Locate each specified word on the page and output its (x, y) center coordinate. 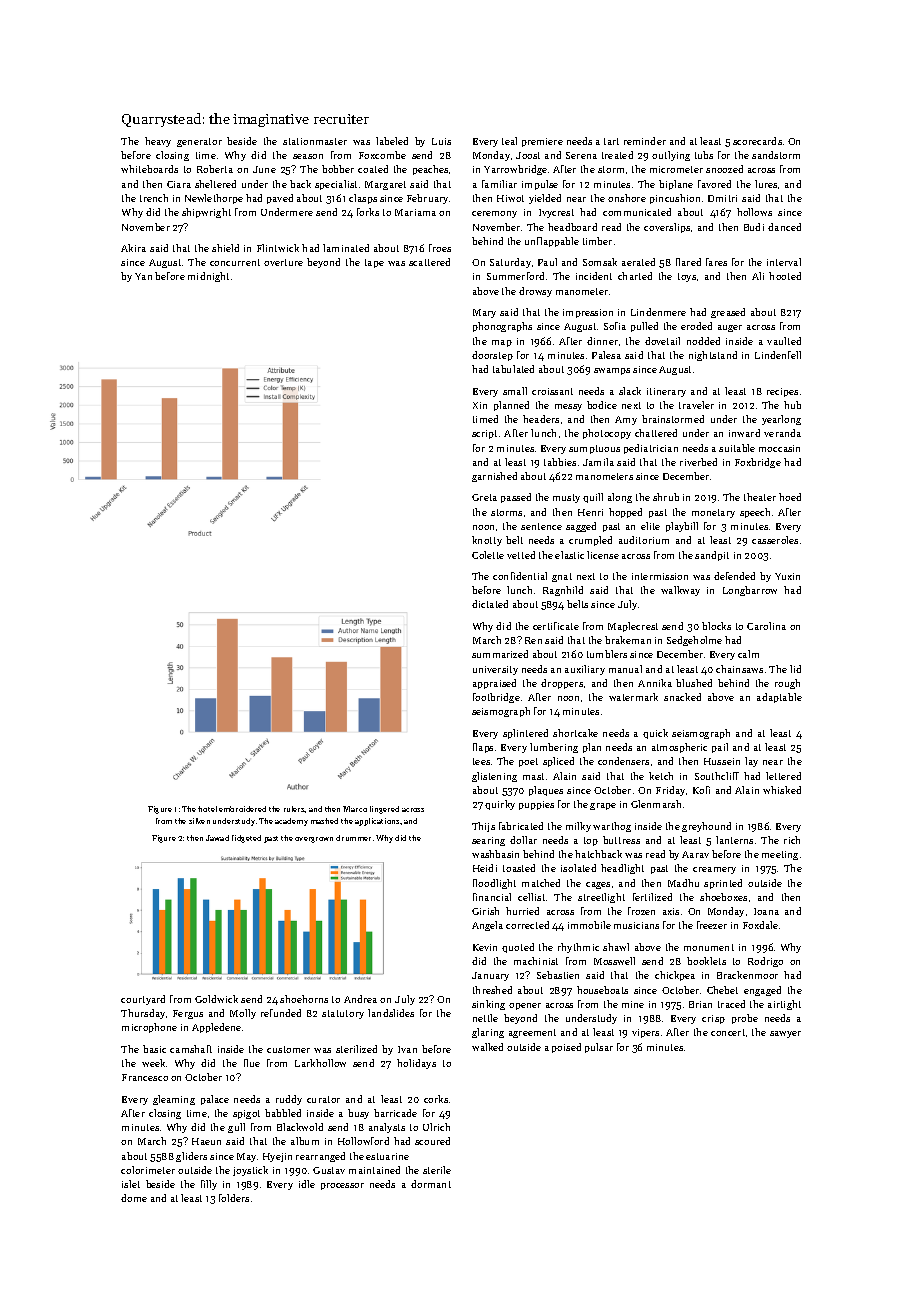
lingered (384, 810)
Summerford (515, 276)
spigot (246, 1114)
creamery (714, 870)
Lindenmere (658, 312)
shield (225, 248)
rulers (294, 809)
